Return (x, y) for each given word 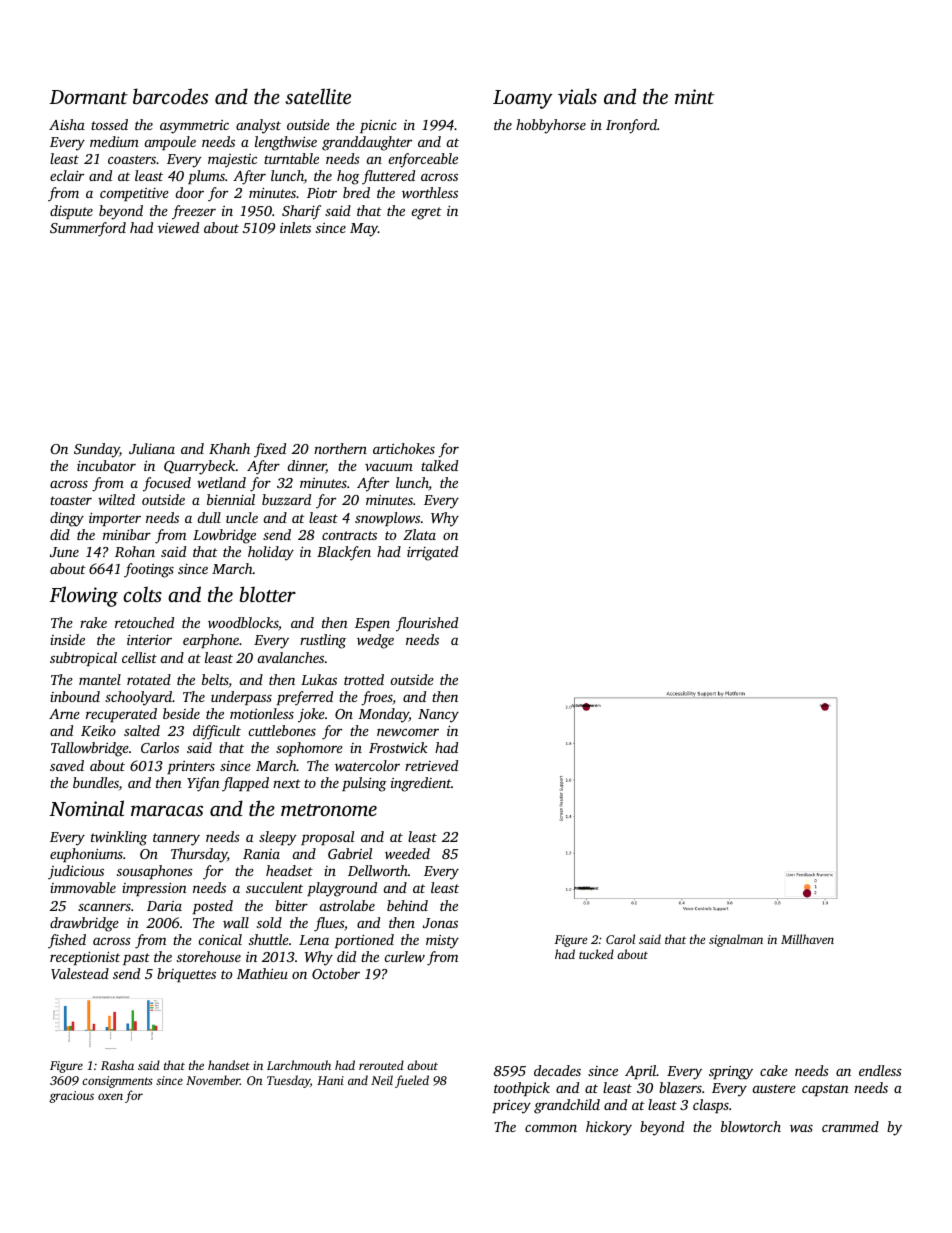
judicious (76, 872)
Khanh (229, 448)
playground (342, 889)
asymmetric (194, 127)
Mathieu (262, 973)
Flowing (83, 596)
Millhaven (807, 939)
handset (229, 1065)
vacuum (389, 467)
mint (694, 96)
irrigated (432, 553)
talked (439, 465)
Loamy (523, 99)
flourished (427, 624)
